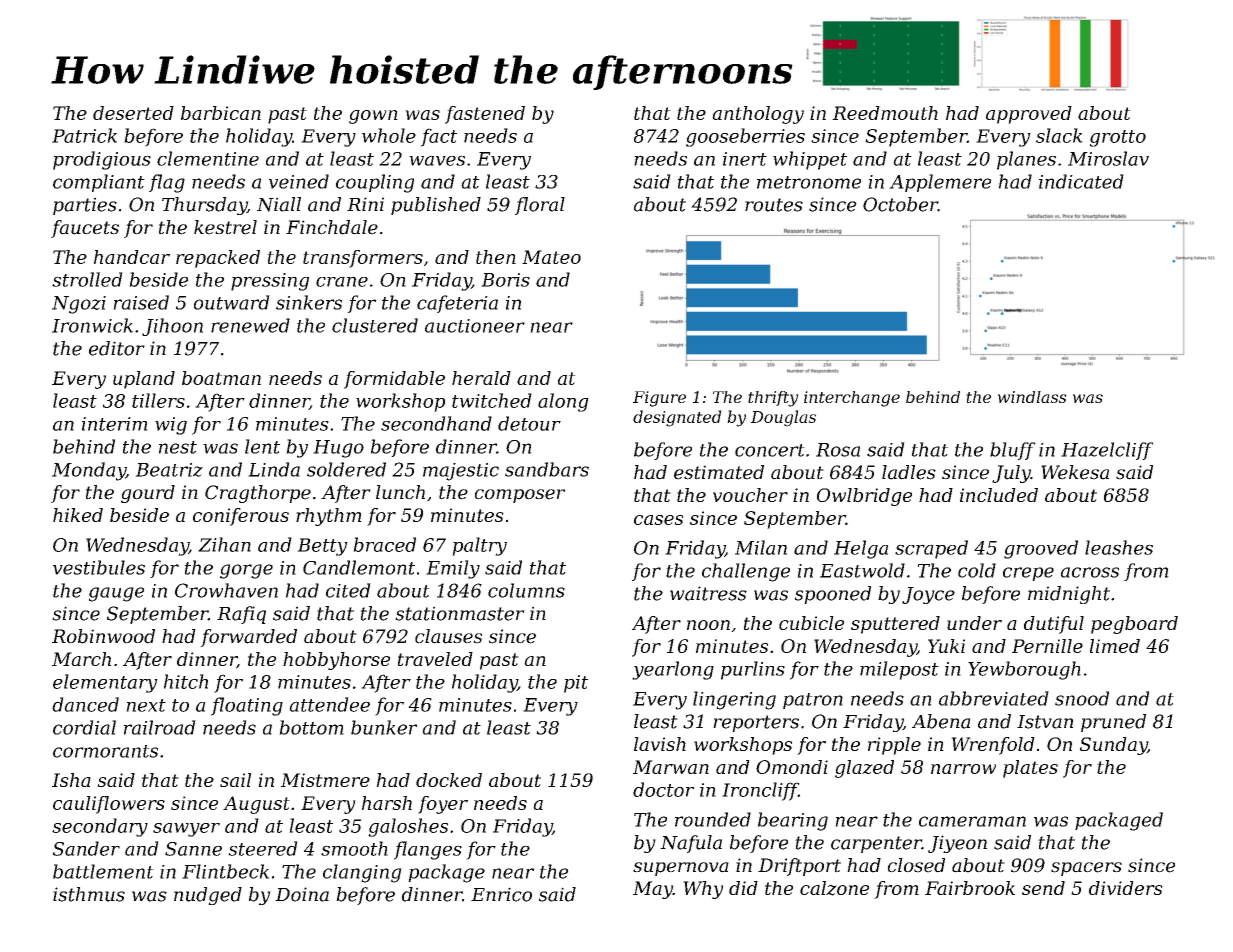  I want to click on barbican, so click(221, 113).
